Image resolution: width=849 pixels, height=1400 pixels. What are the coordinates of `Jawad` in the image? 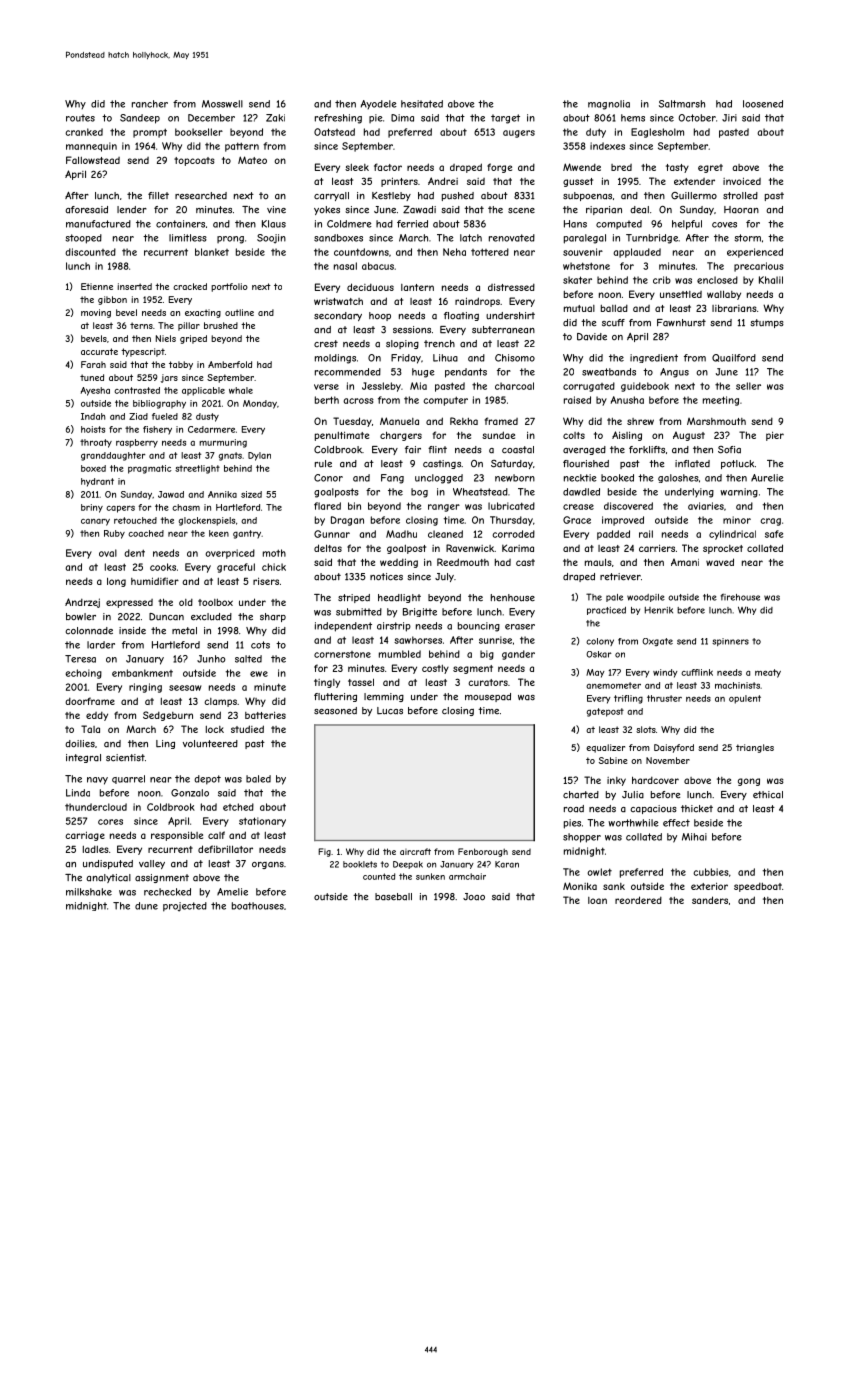 It's located at (171, 494).
